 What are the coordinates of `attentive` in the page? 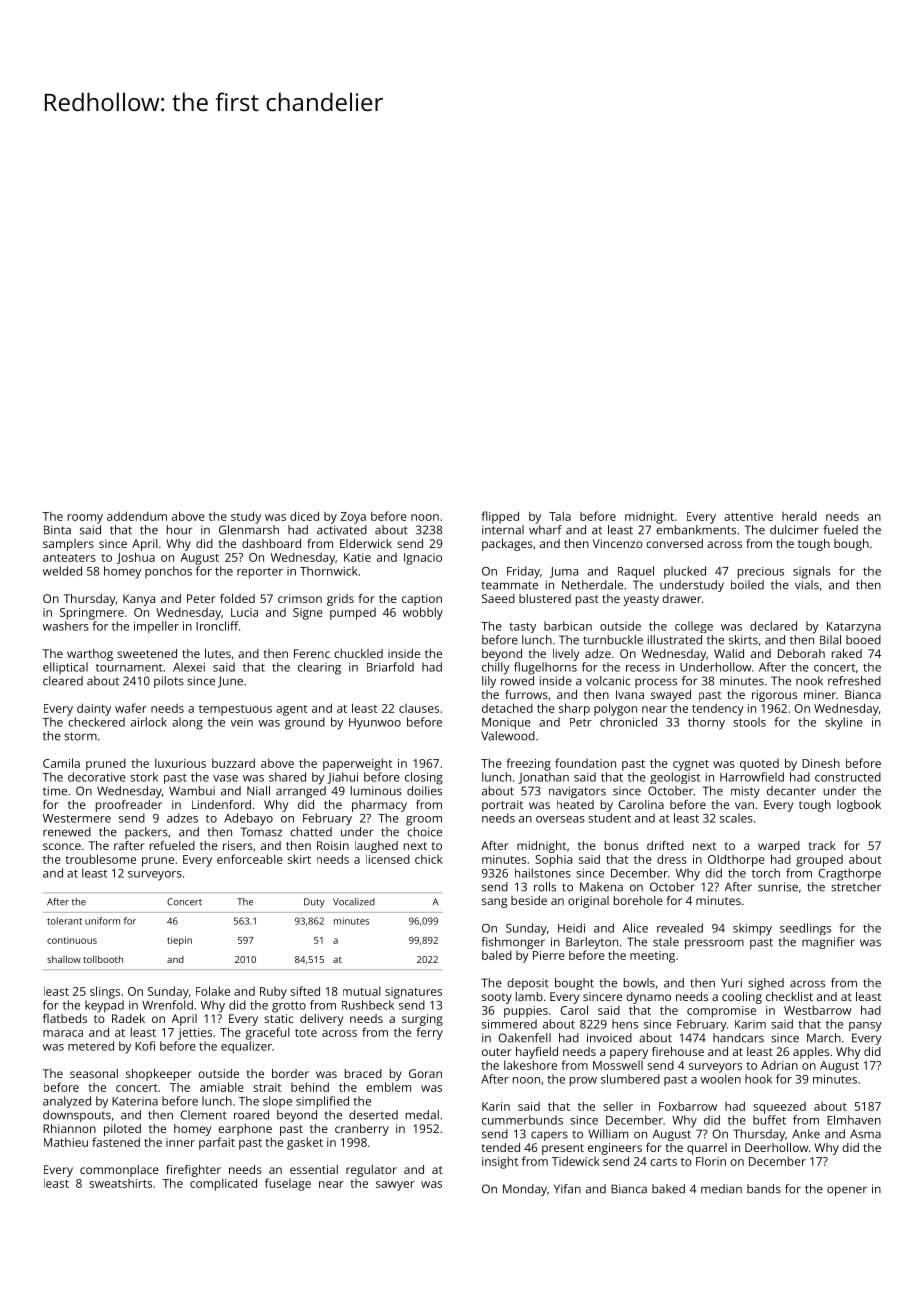 It's located at (748, 516).
